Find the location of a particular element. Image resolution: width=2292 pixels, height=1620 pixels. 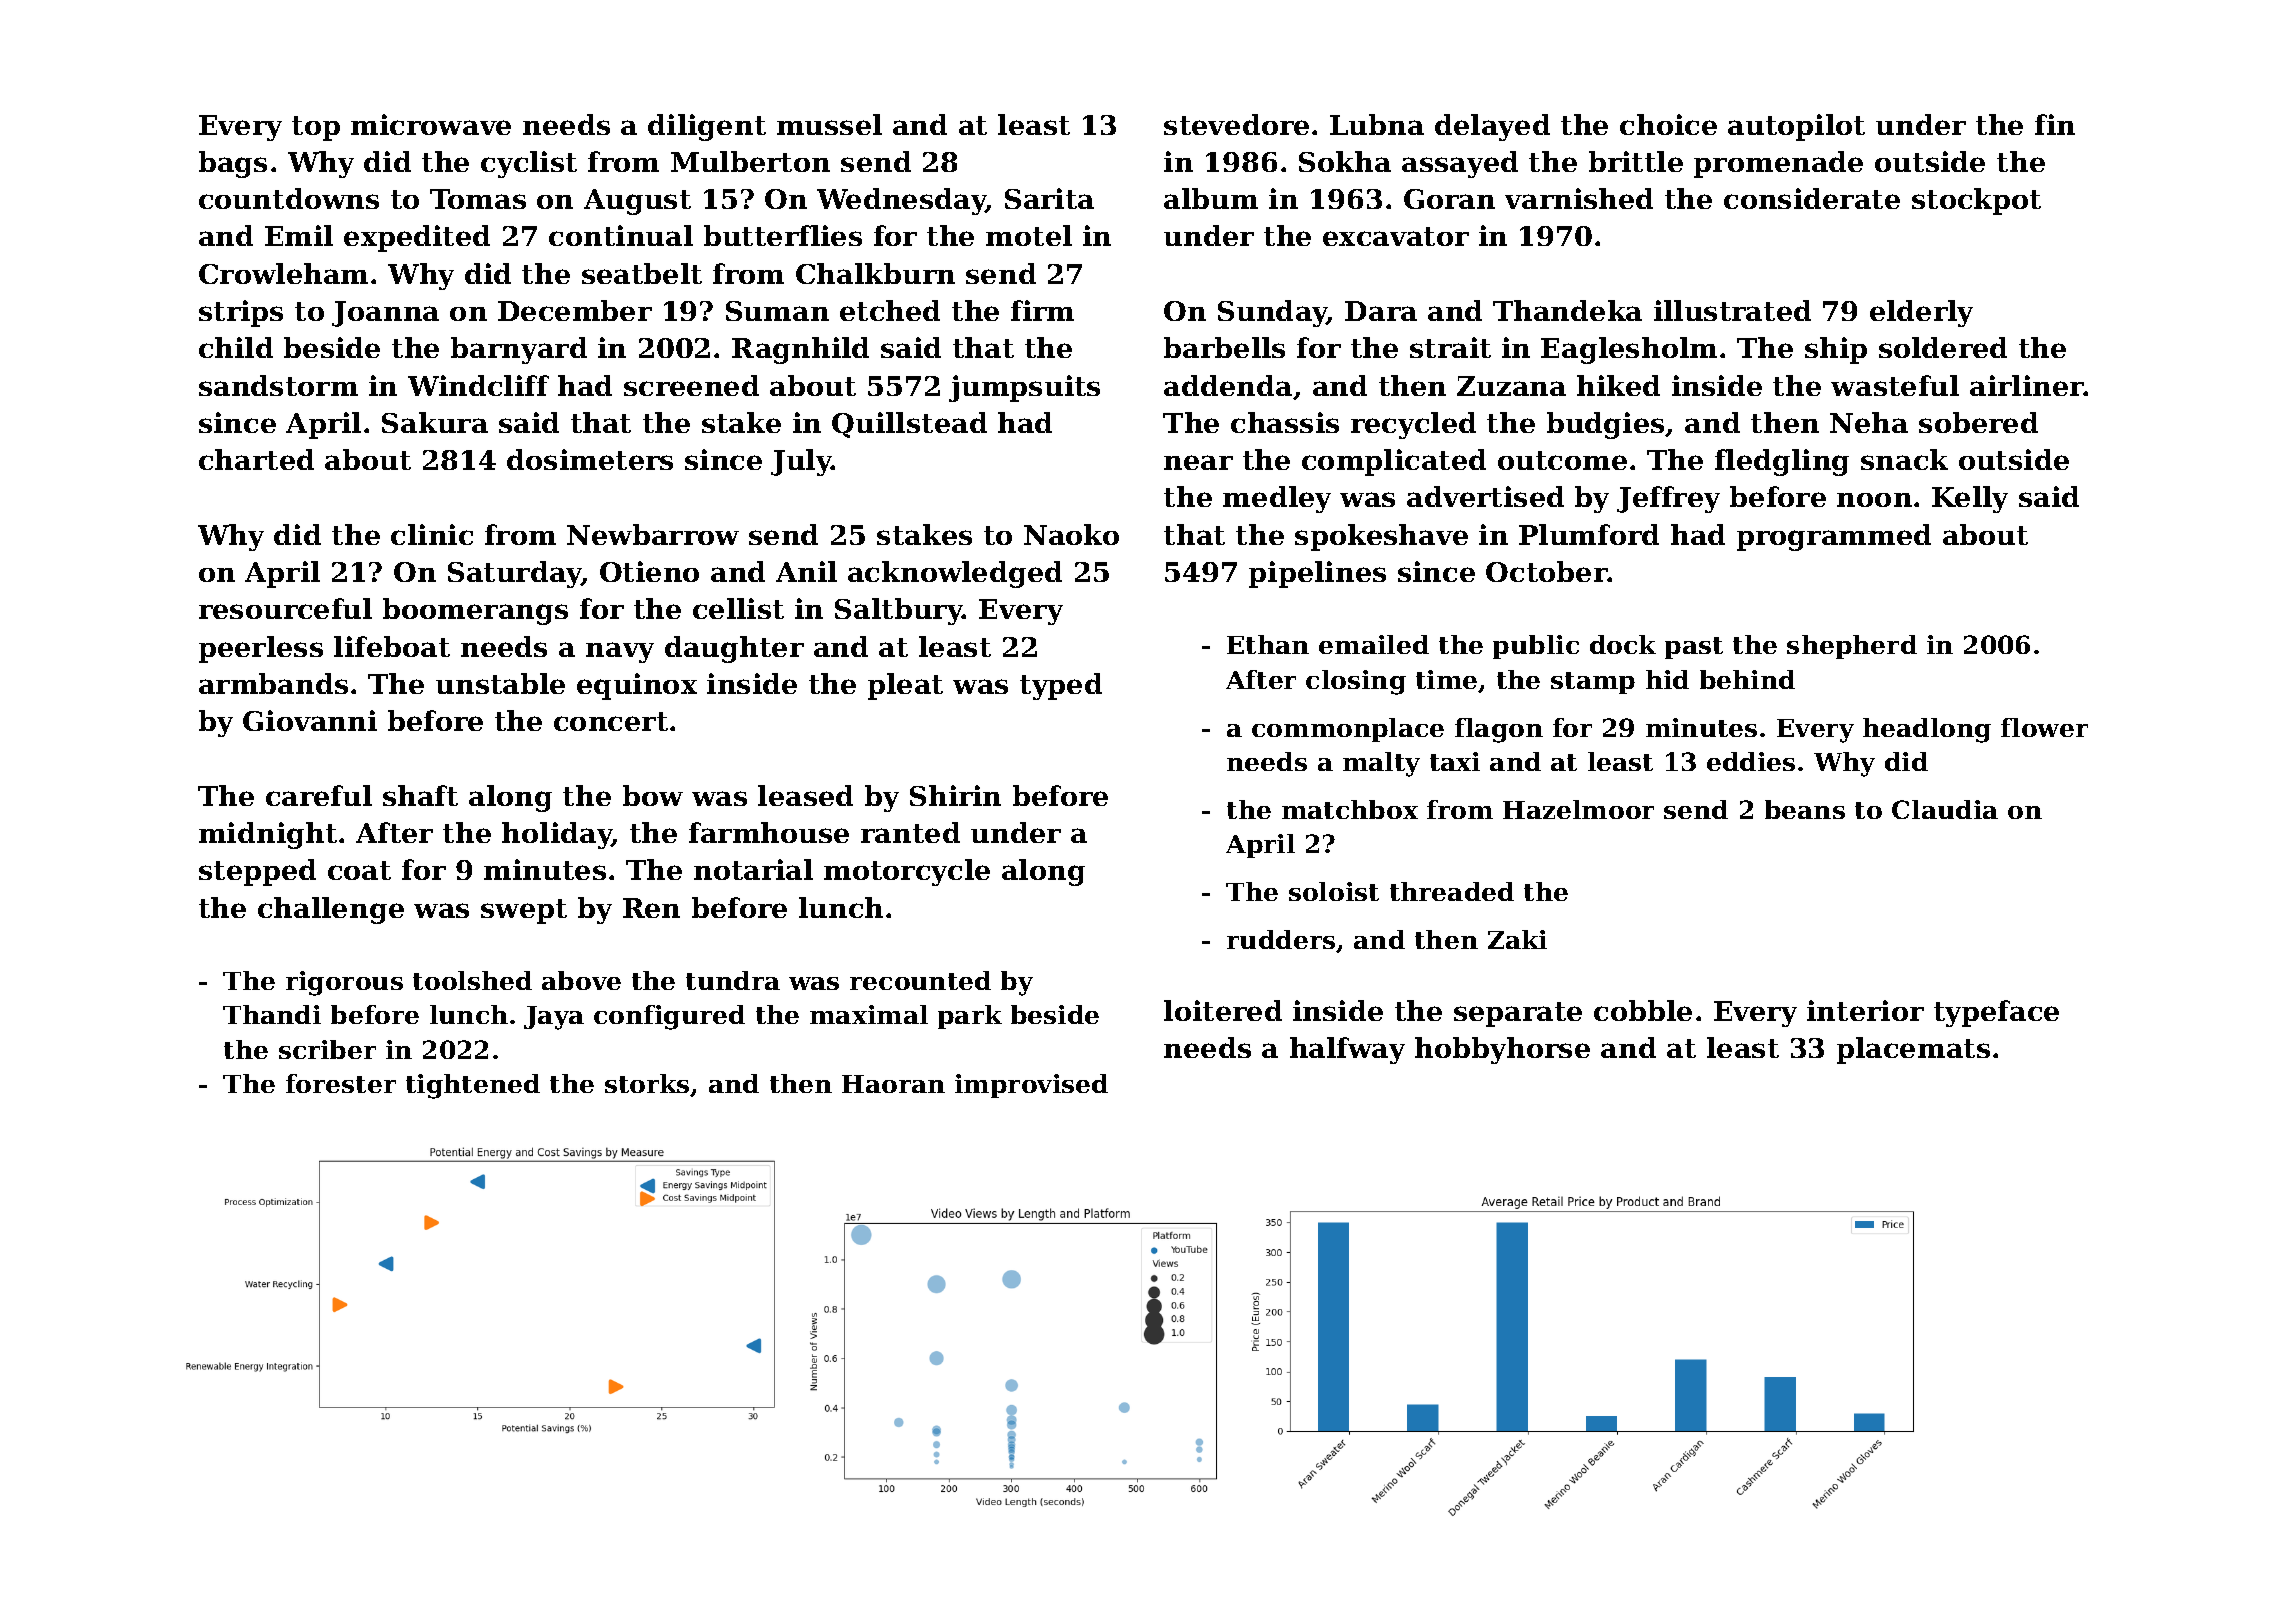

concert is located at coordinates (611, 721).
